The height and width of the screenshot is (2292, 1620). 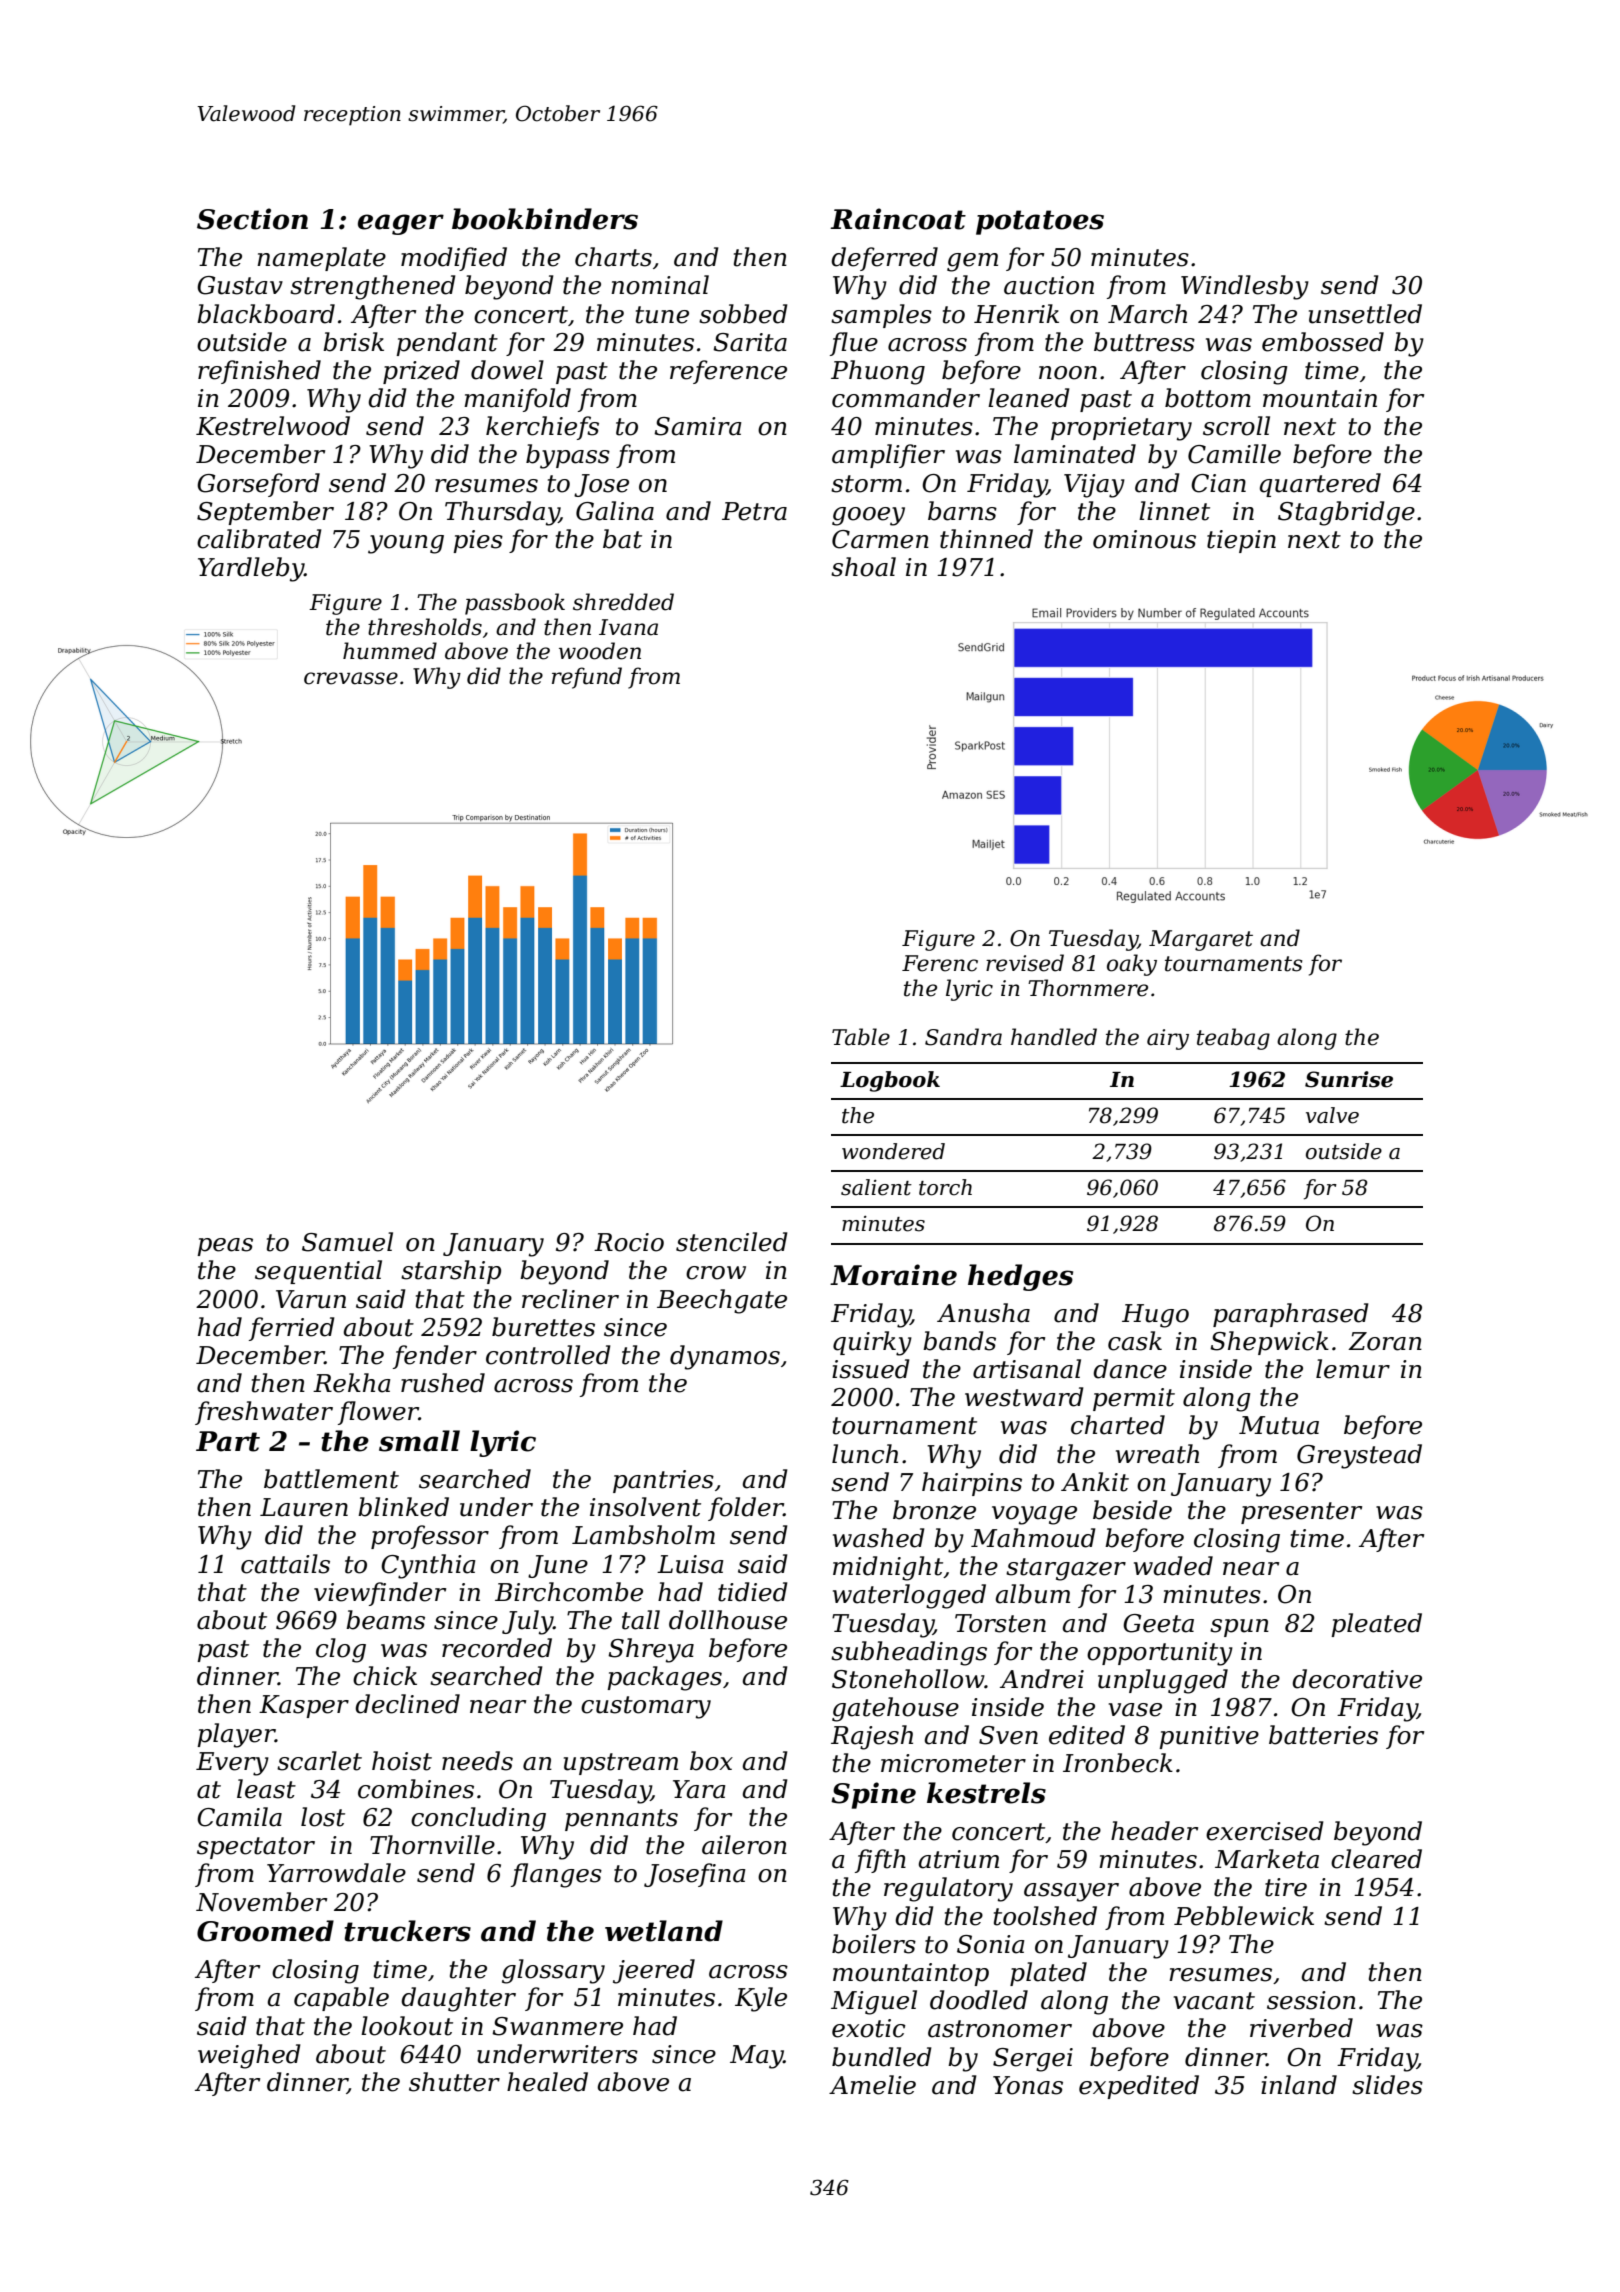 What do you see at coordinates (1269, 1343) in the screenshot?
I see `Shepwick` at bounding box center [1269, 1343].
